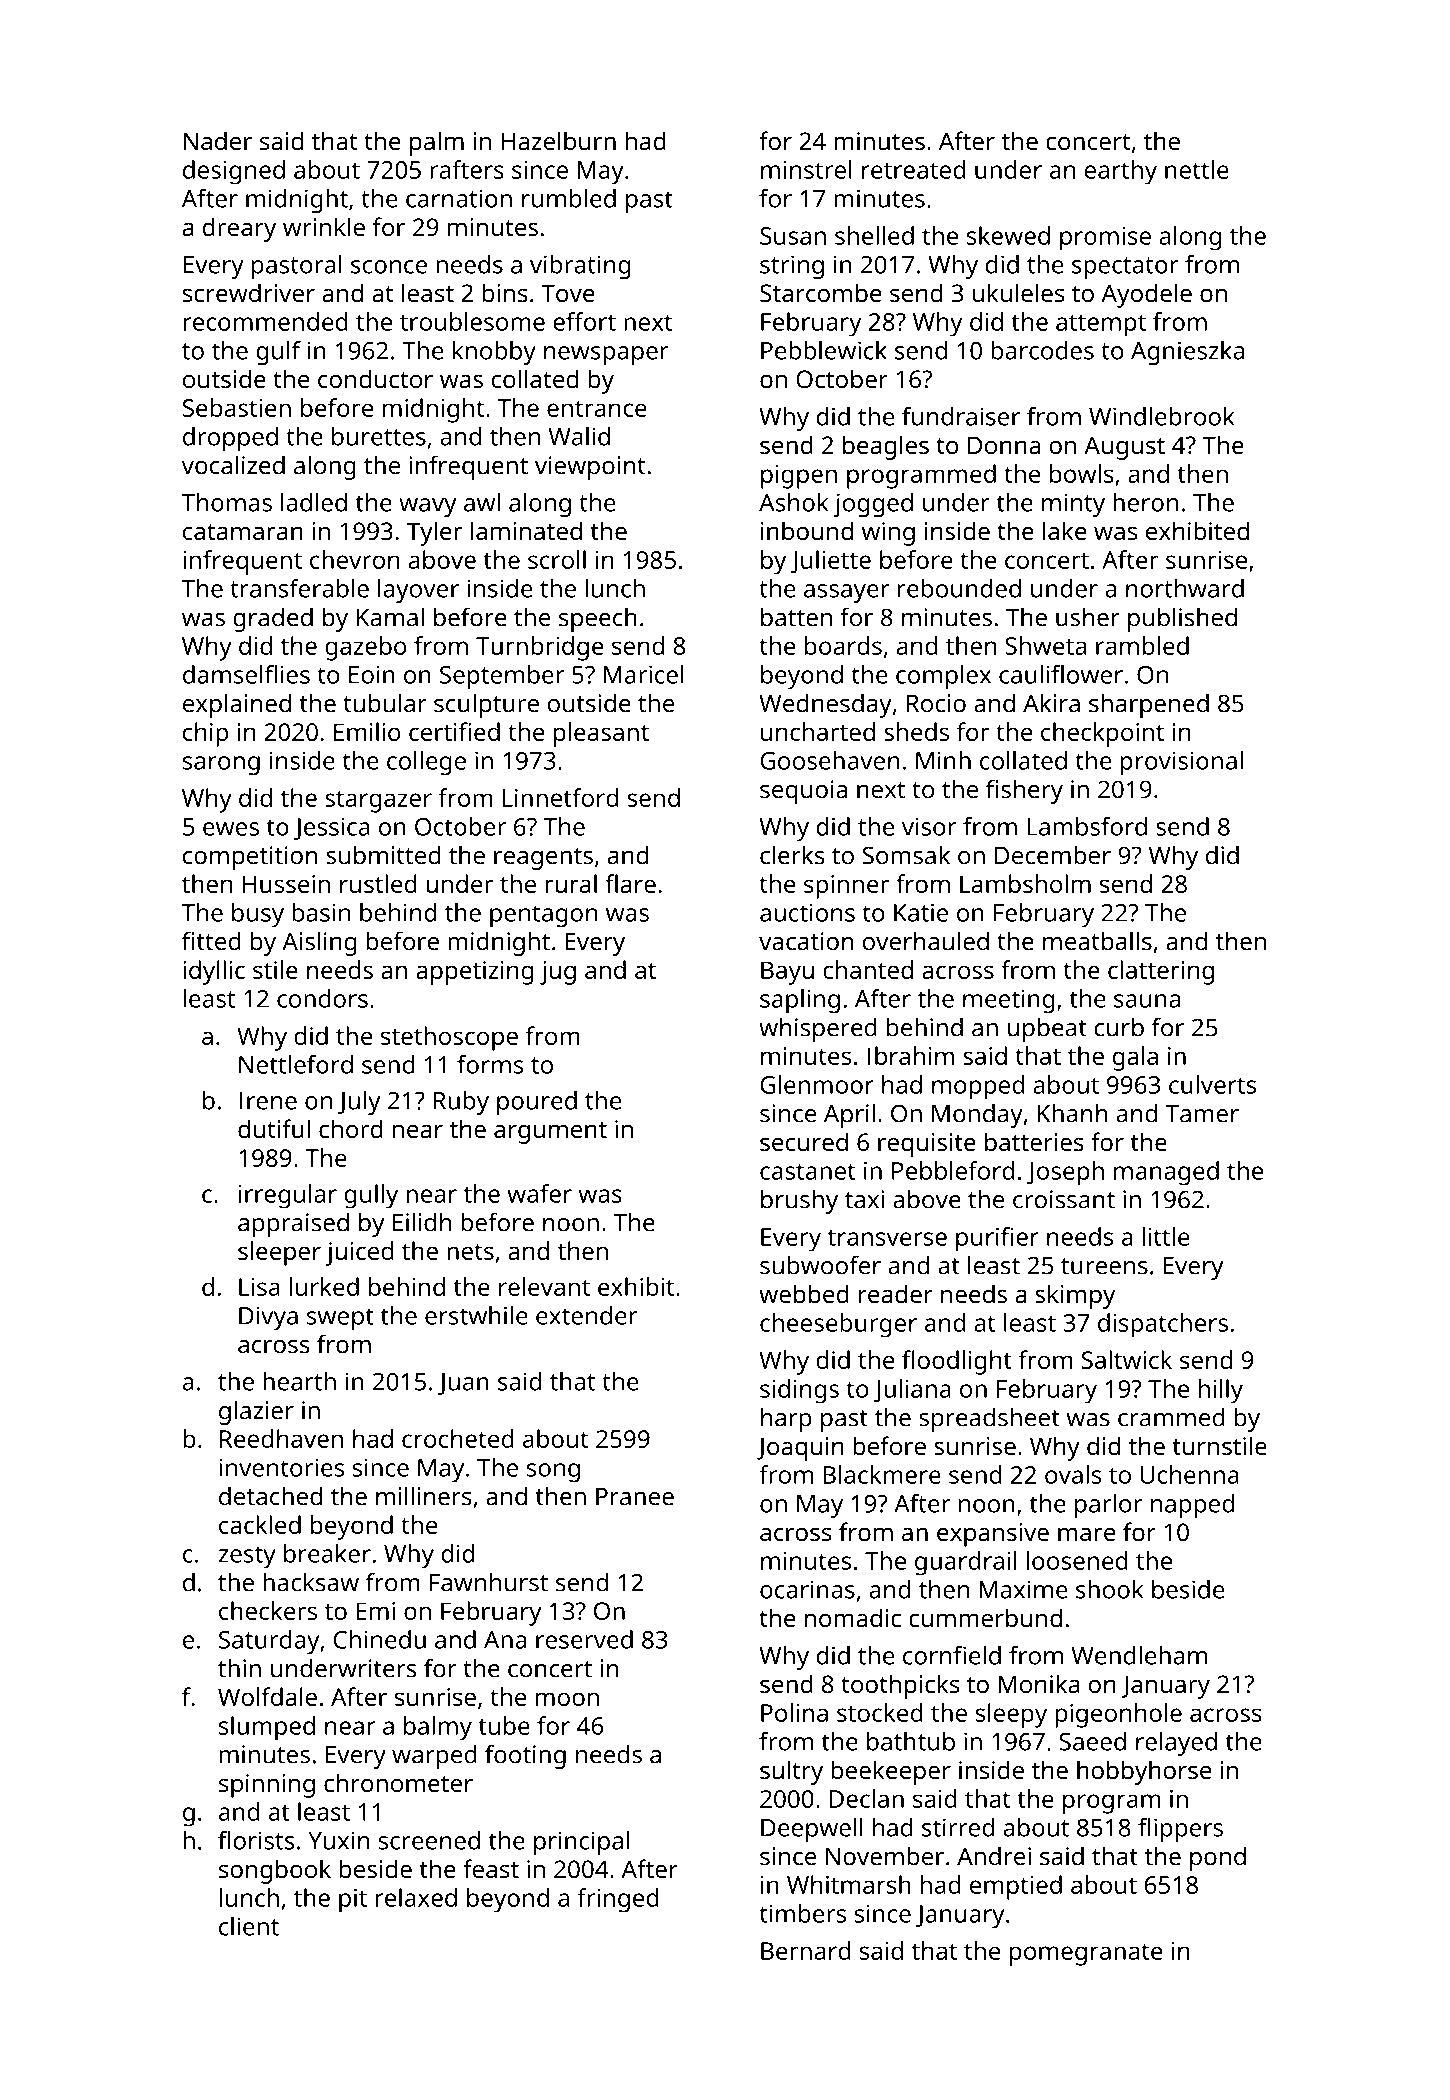  What do you see at coordinates (273, 619) in the screenshot?
I see `graded` at bounding box center [273, 619].
